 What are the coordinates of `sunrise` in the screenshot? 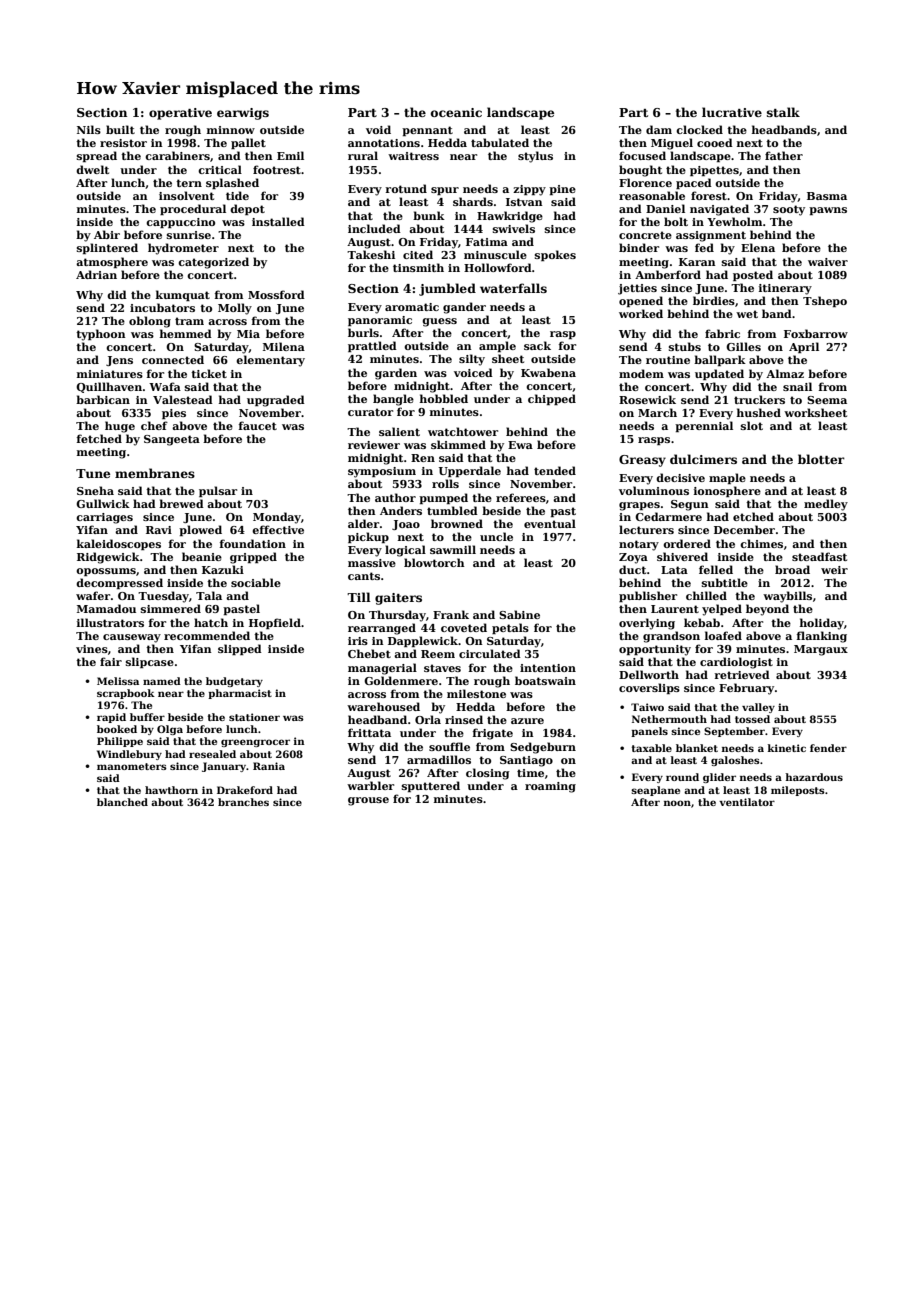 It's located at (189, 235).
